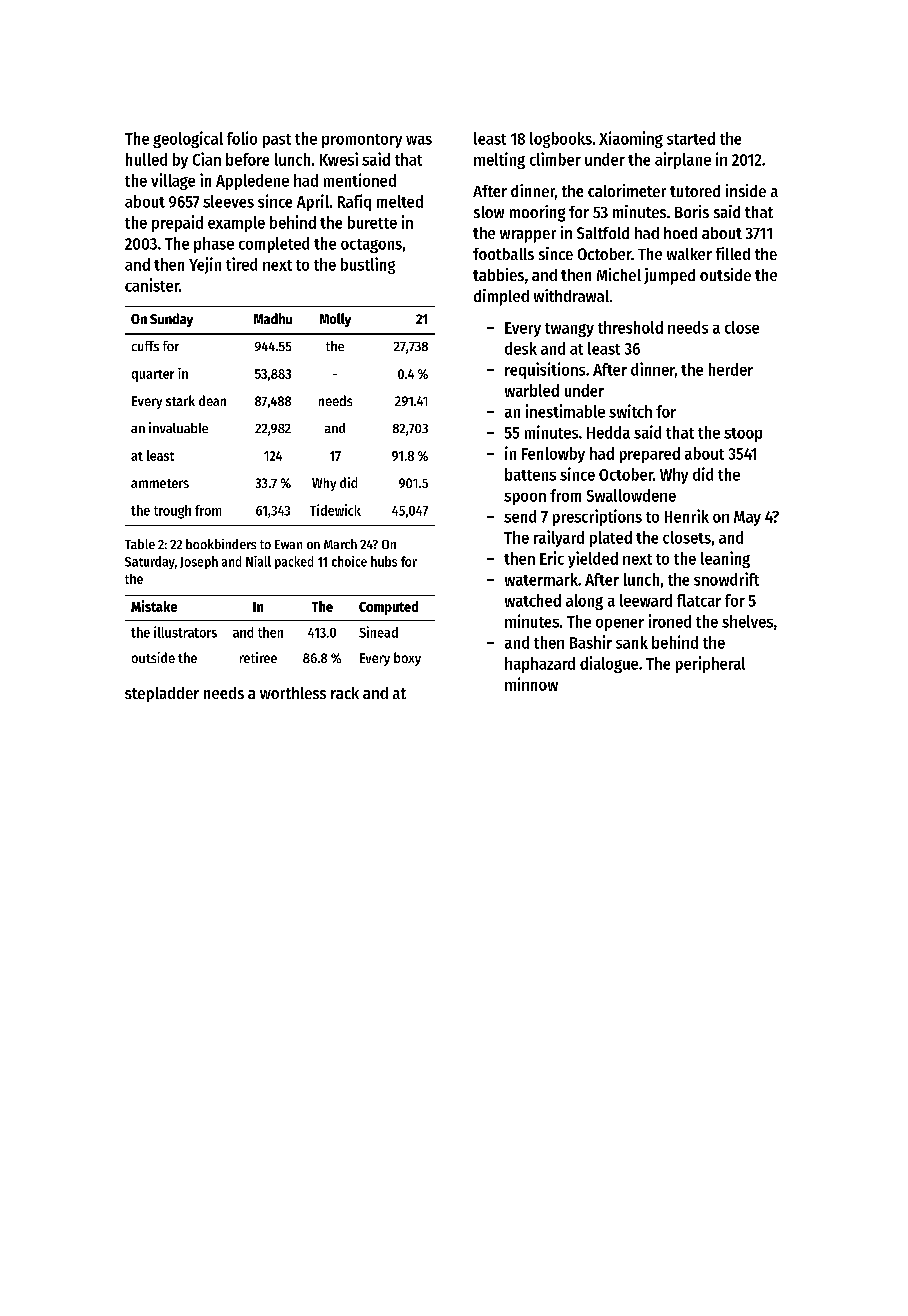  I want to click on geological, so click(188, 139).
